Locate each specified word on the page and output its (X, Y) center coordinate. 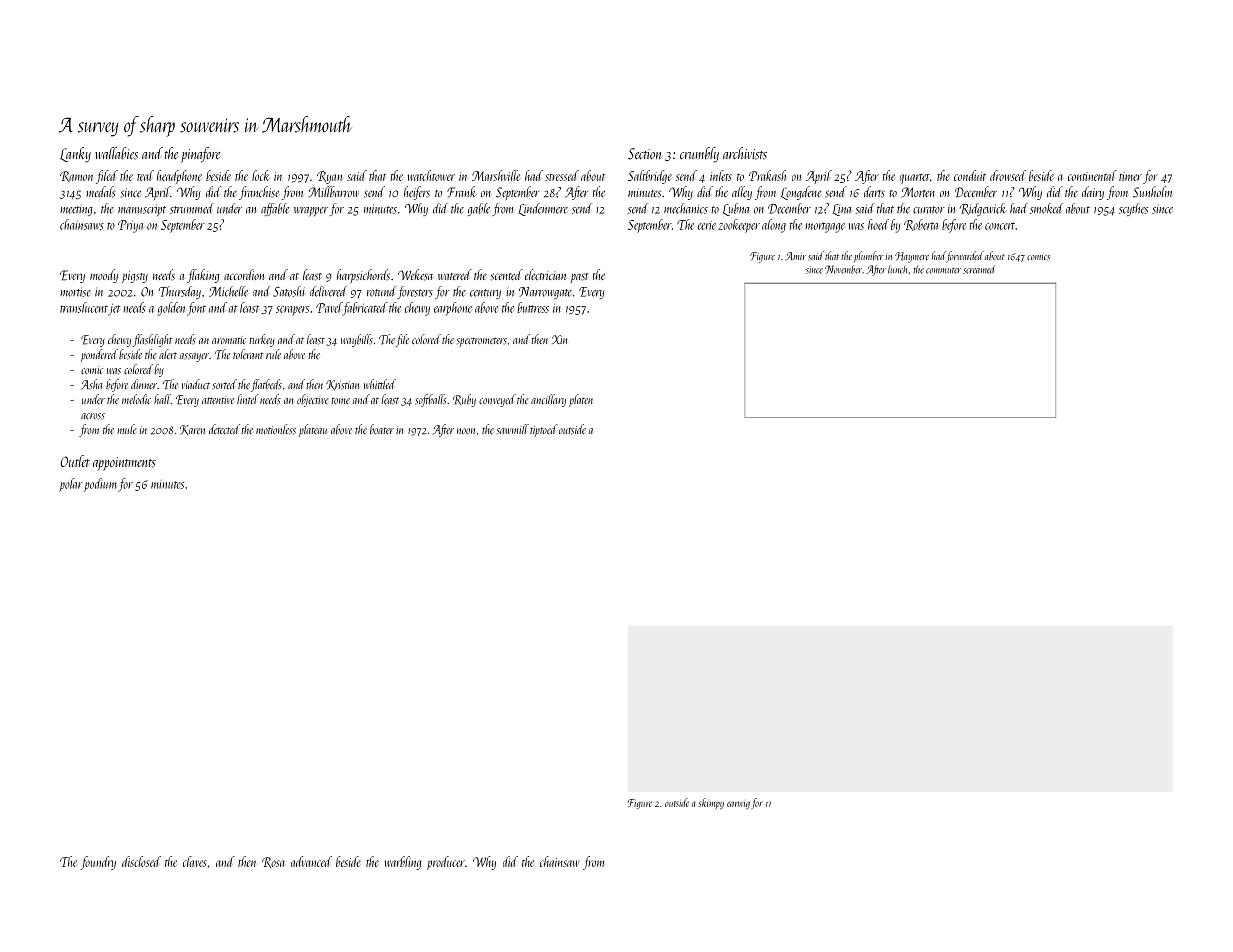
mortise (75, 292)
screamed (979, 269)
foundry (98, 863)
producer (446, 863)
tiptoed (544, 430)
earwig (738, 805)
